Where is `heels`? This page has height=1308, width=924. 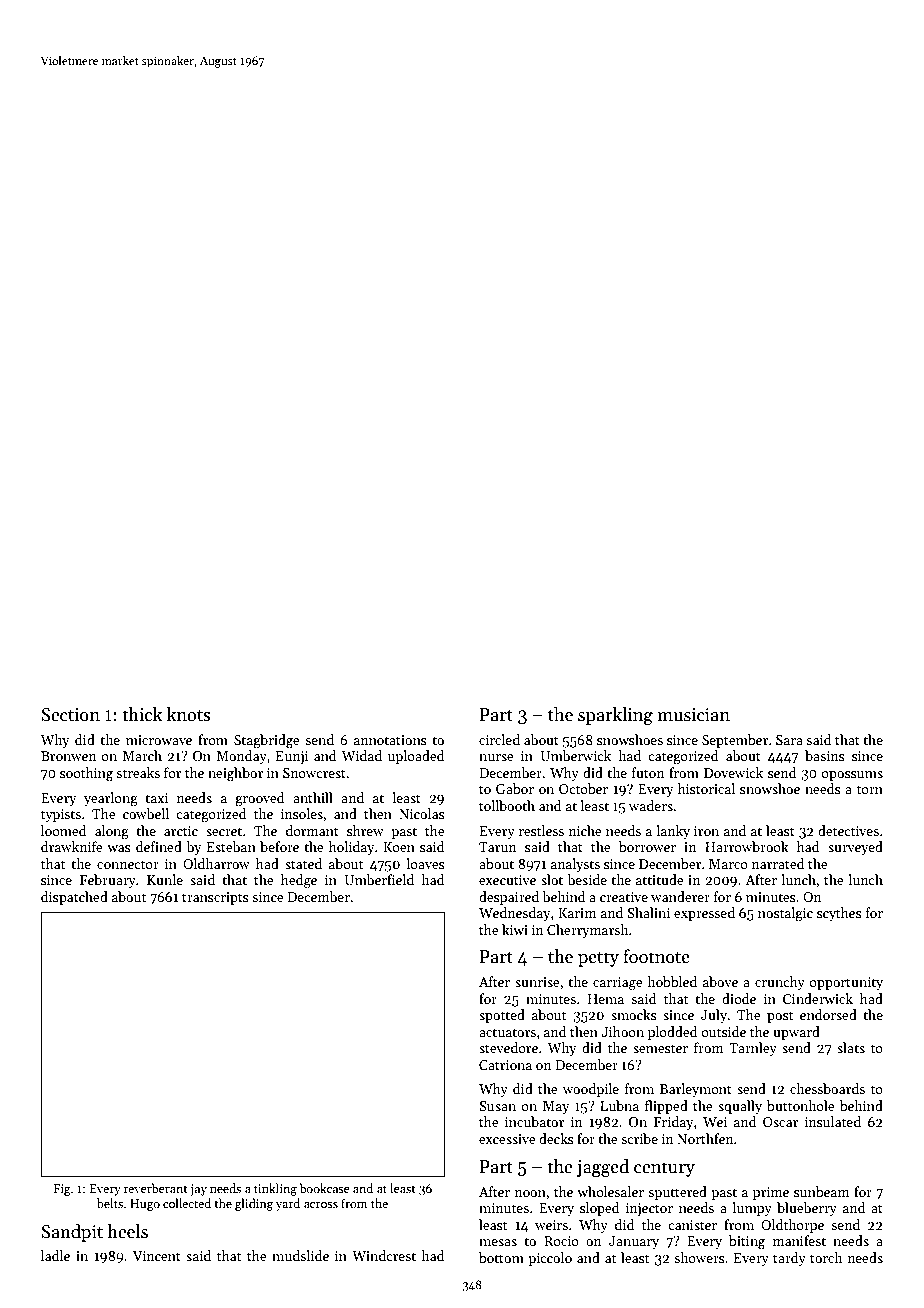
heels is located at coordinates (127, 1231).
